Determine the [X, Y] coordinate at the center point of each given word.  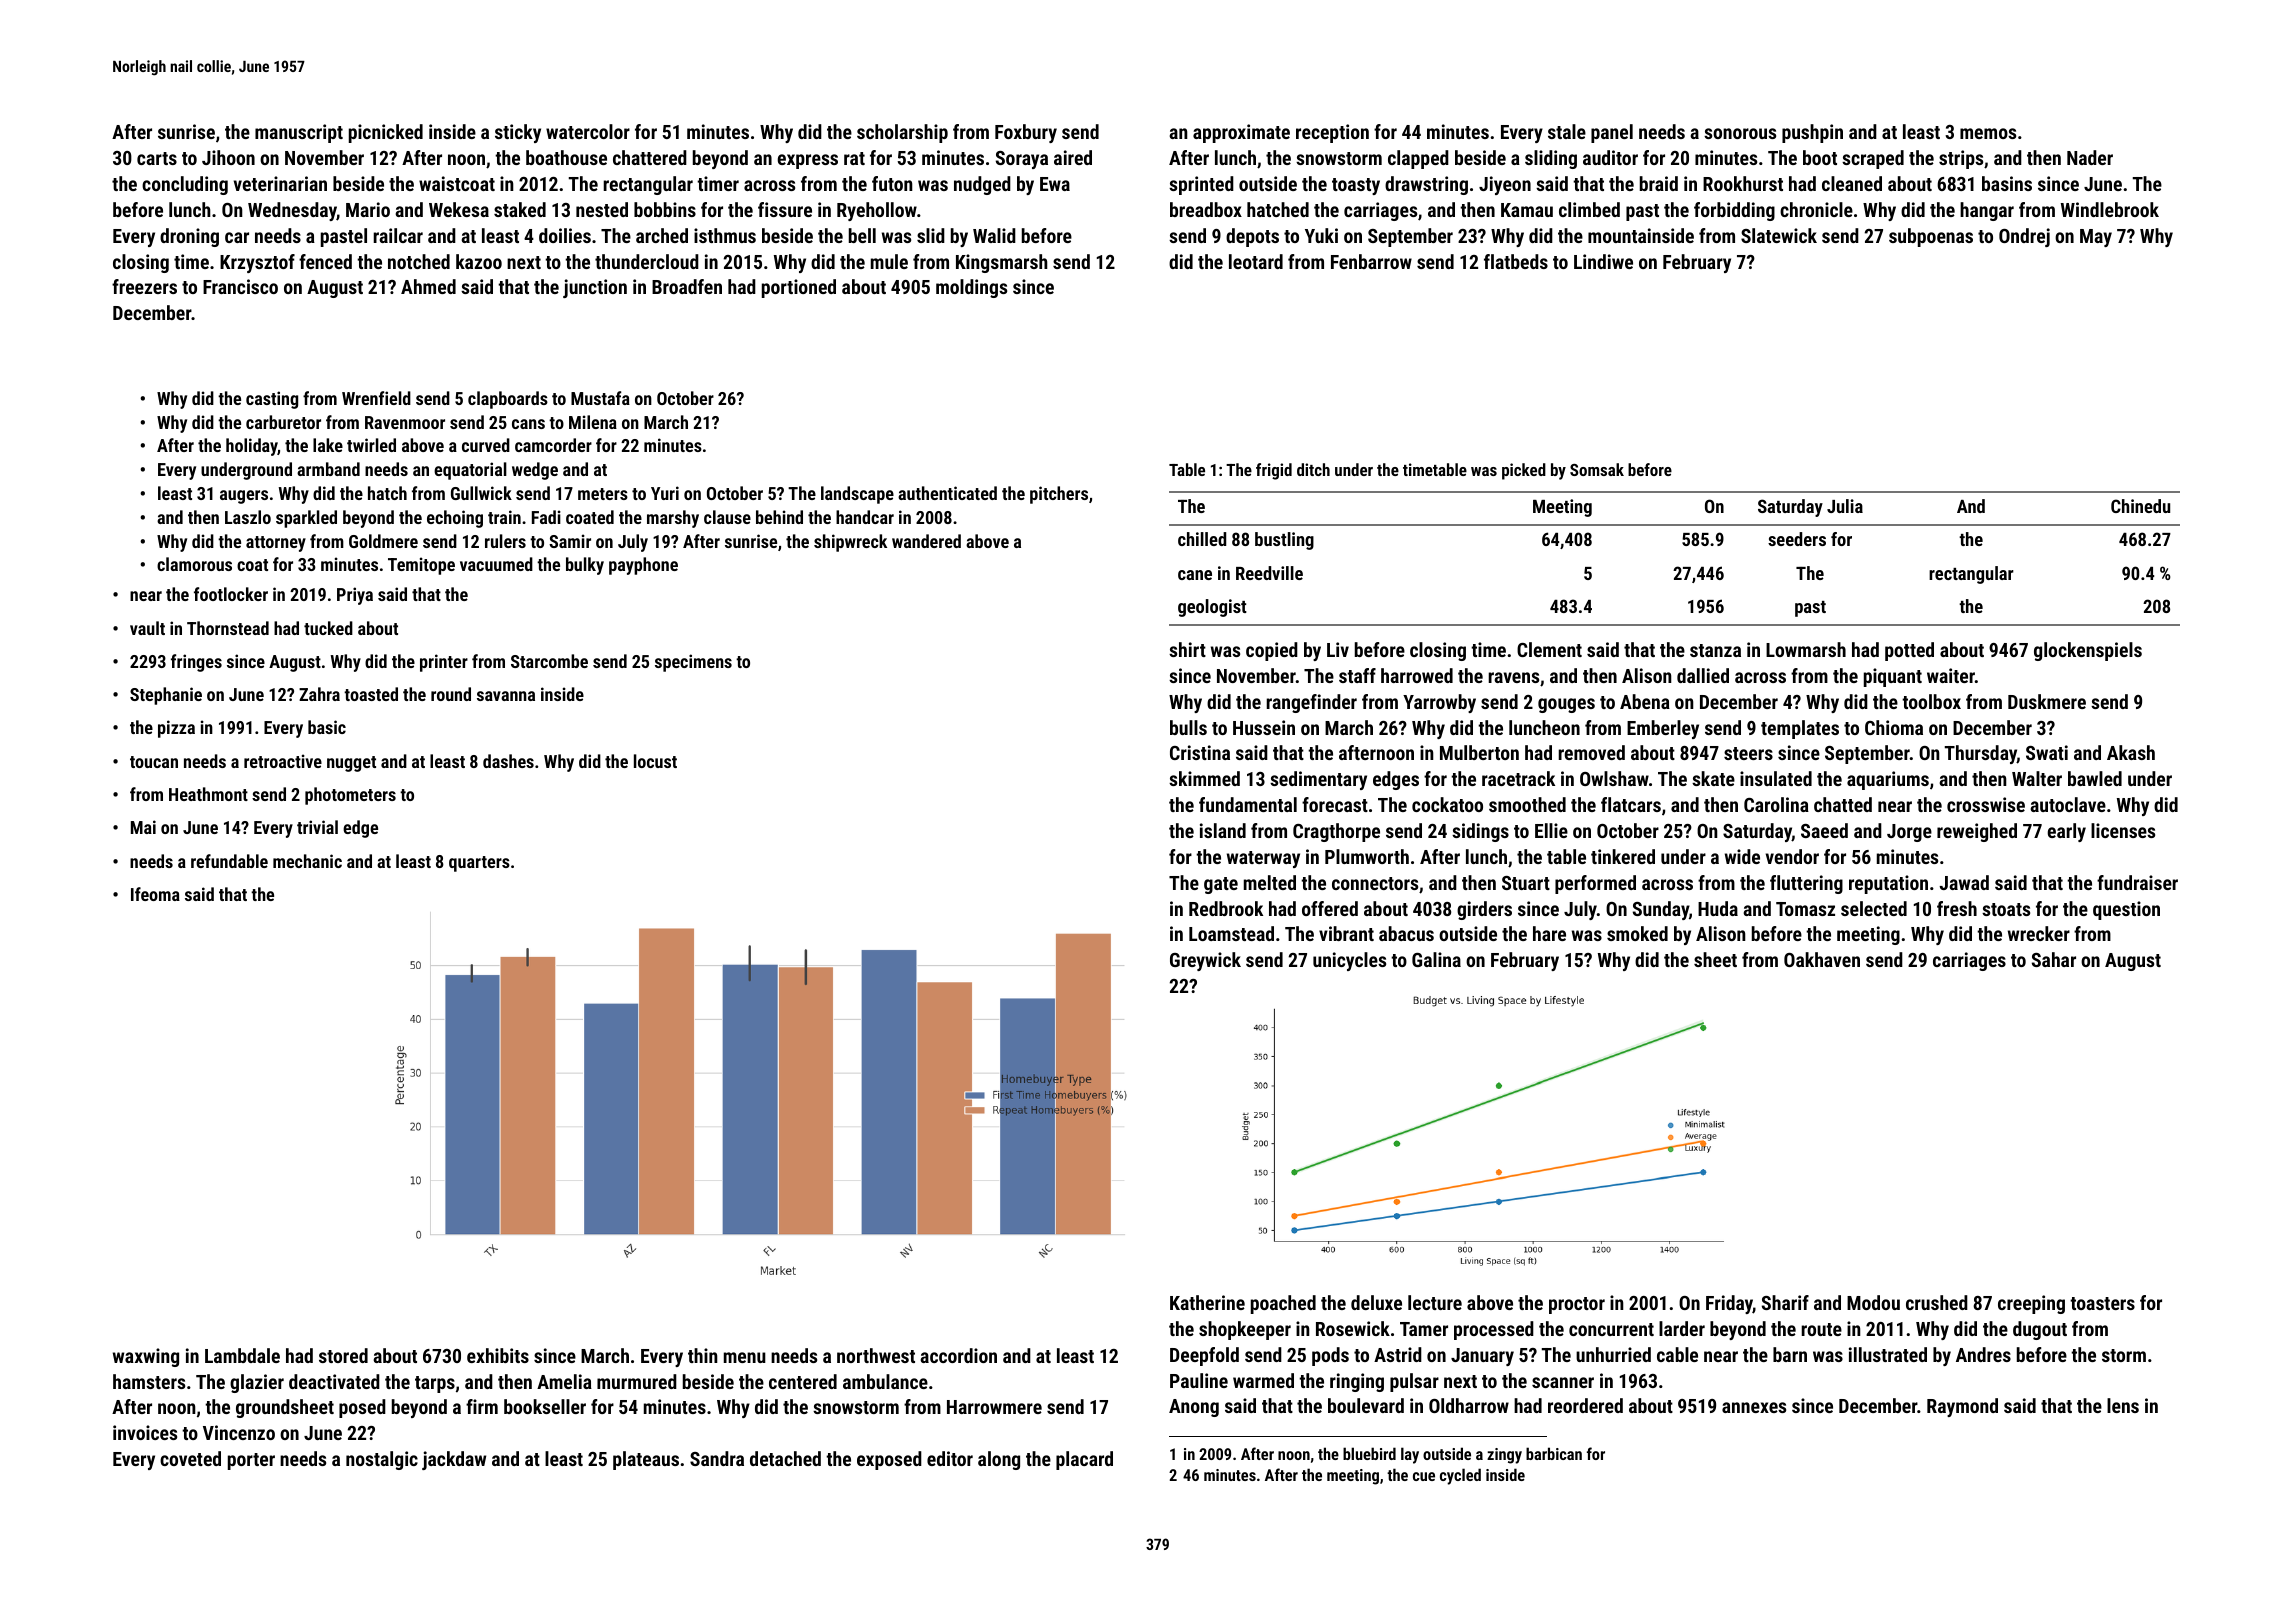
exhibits [498, 1355]
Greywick [1205, 961]
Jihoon [228, 157]
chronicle [1816, 209]
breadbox [1206, 209]
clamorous [194, 564]
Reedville [1269, 573]
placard [1084, 1460]
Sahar [2054, 959]
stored [343, 1355]
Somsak [1597, 469]
